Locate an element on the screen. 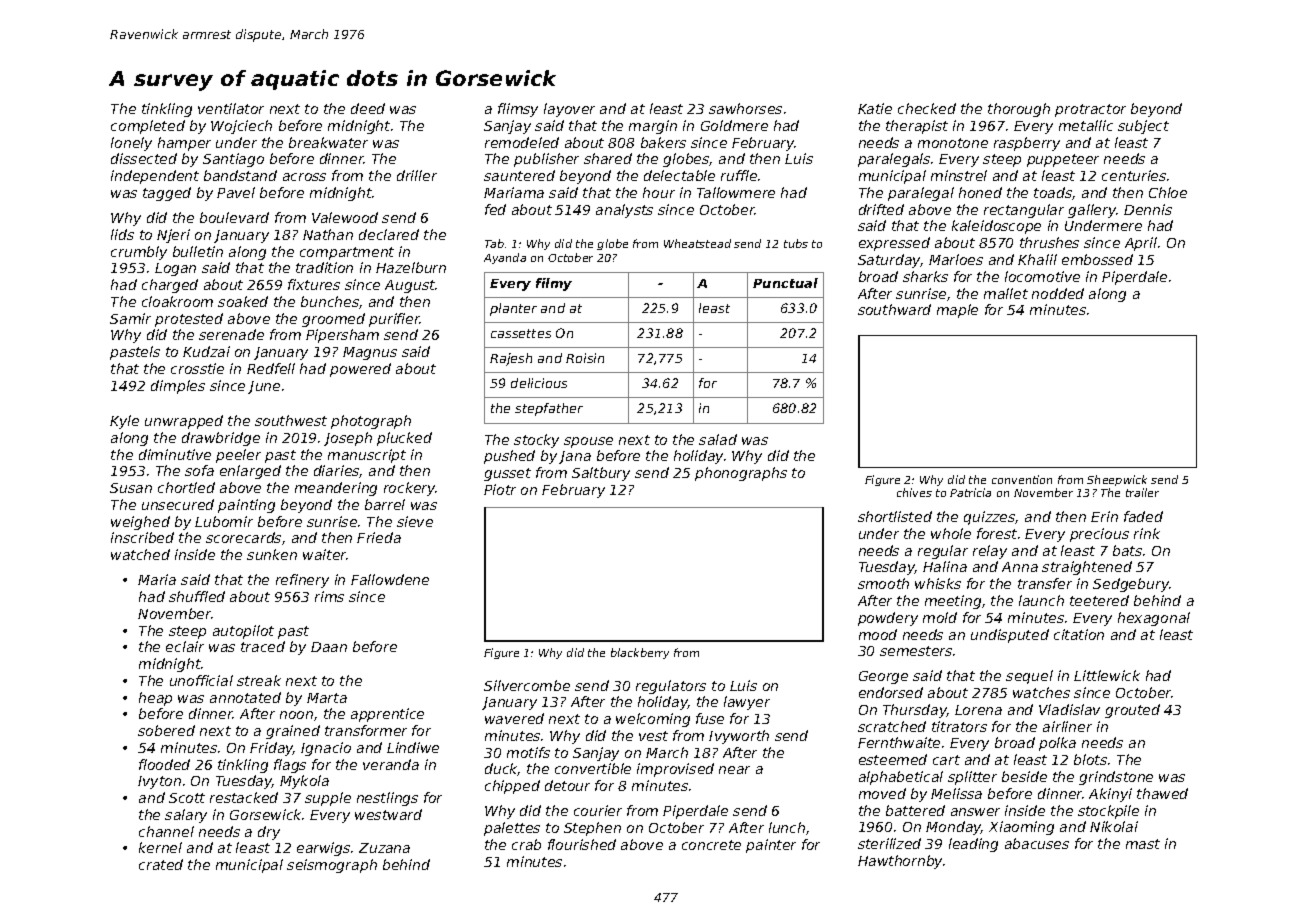  Scott is located at coordinates (187, 798).
